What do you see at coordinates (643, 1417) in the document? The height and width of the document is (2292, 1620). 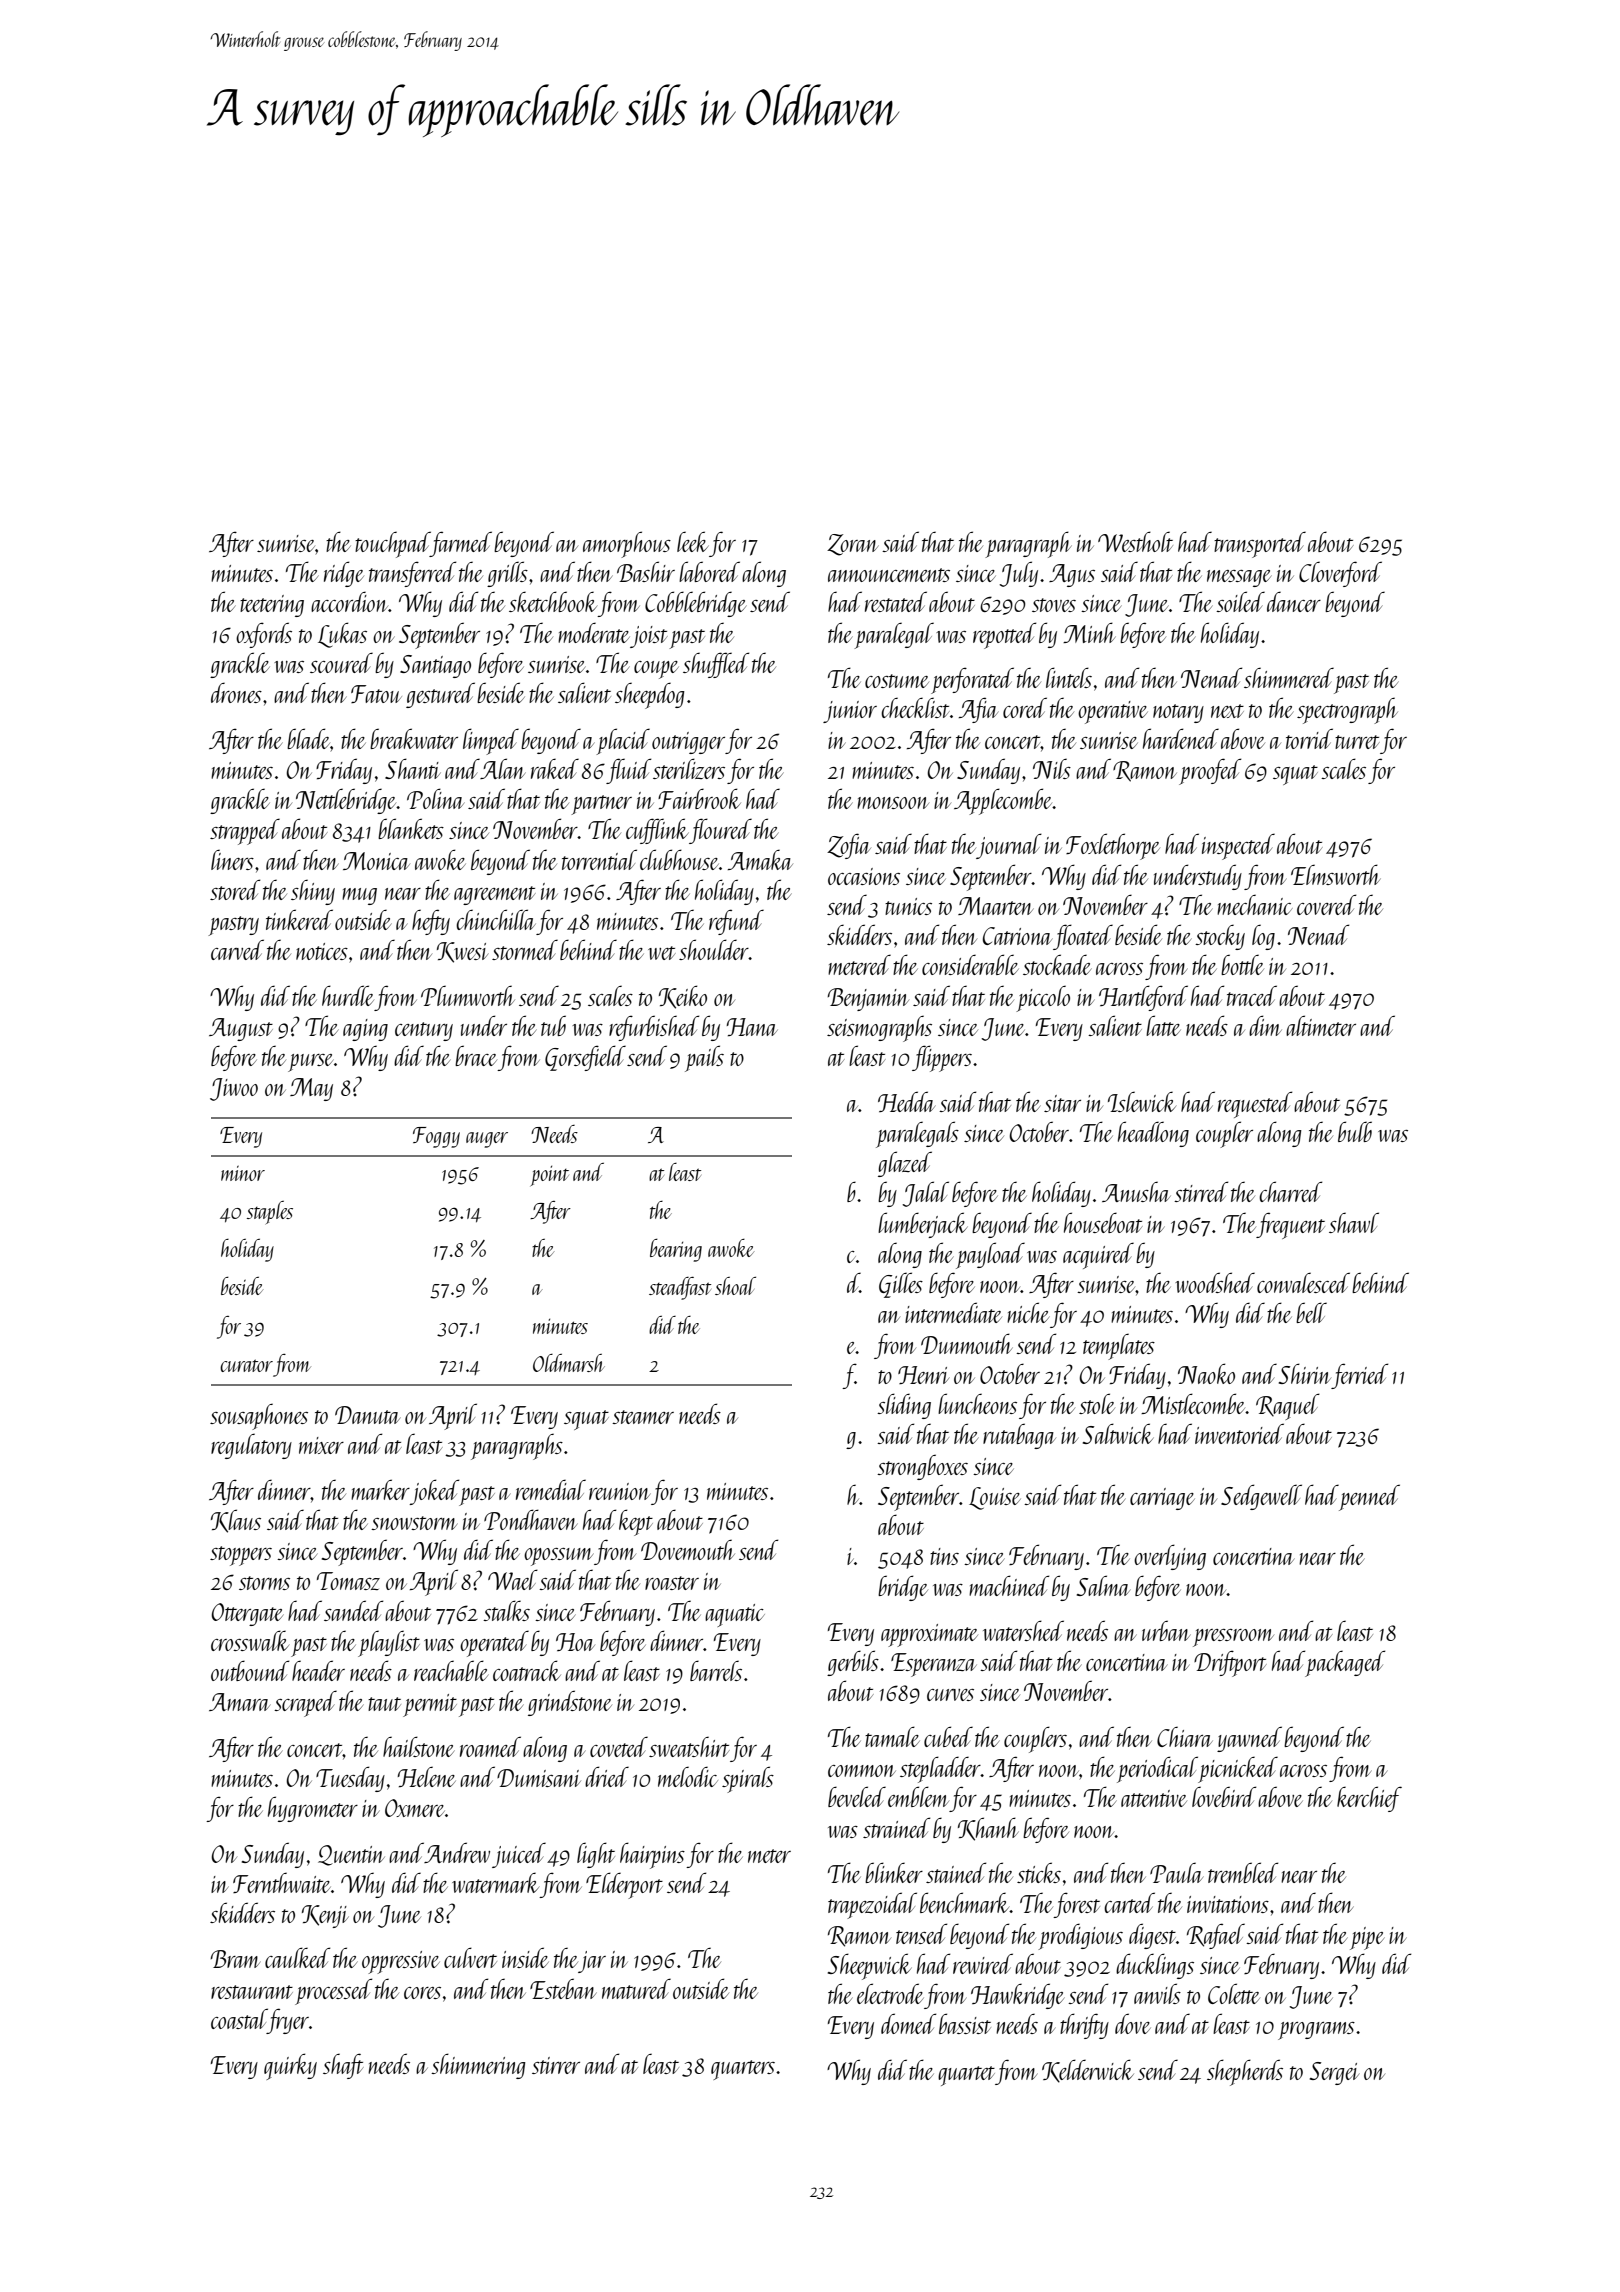 I see `steamer` at bounding box center [643, 1417].
